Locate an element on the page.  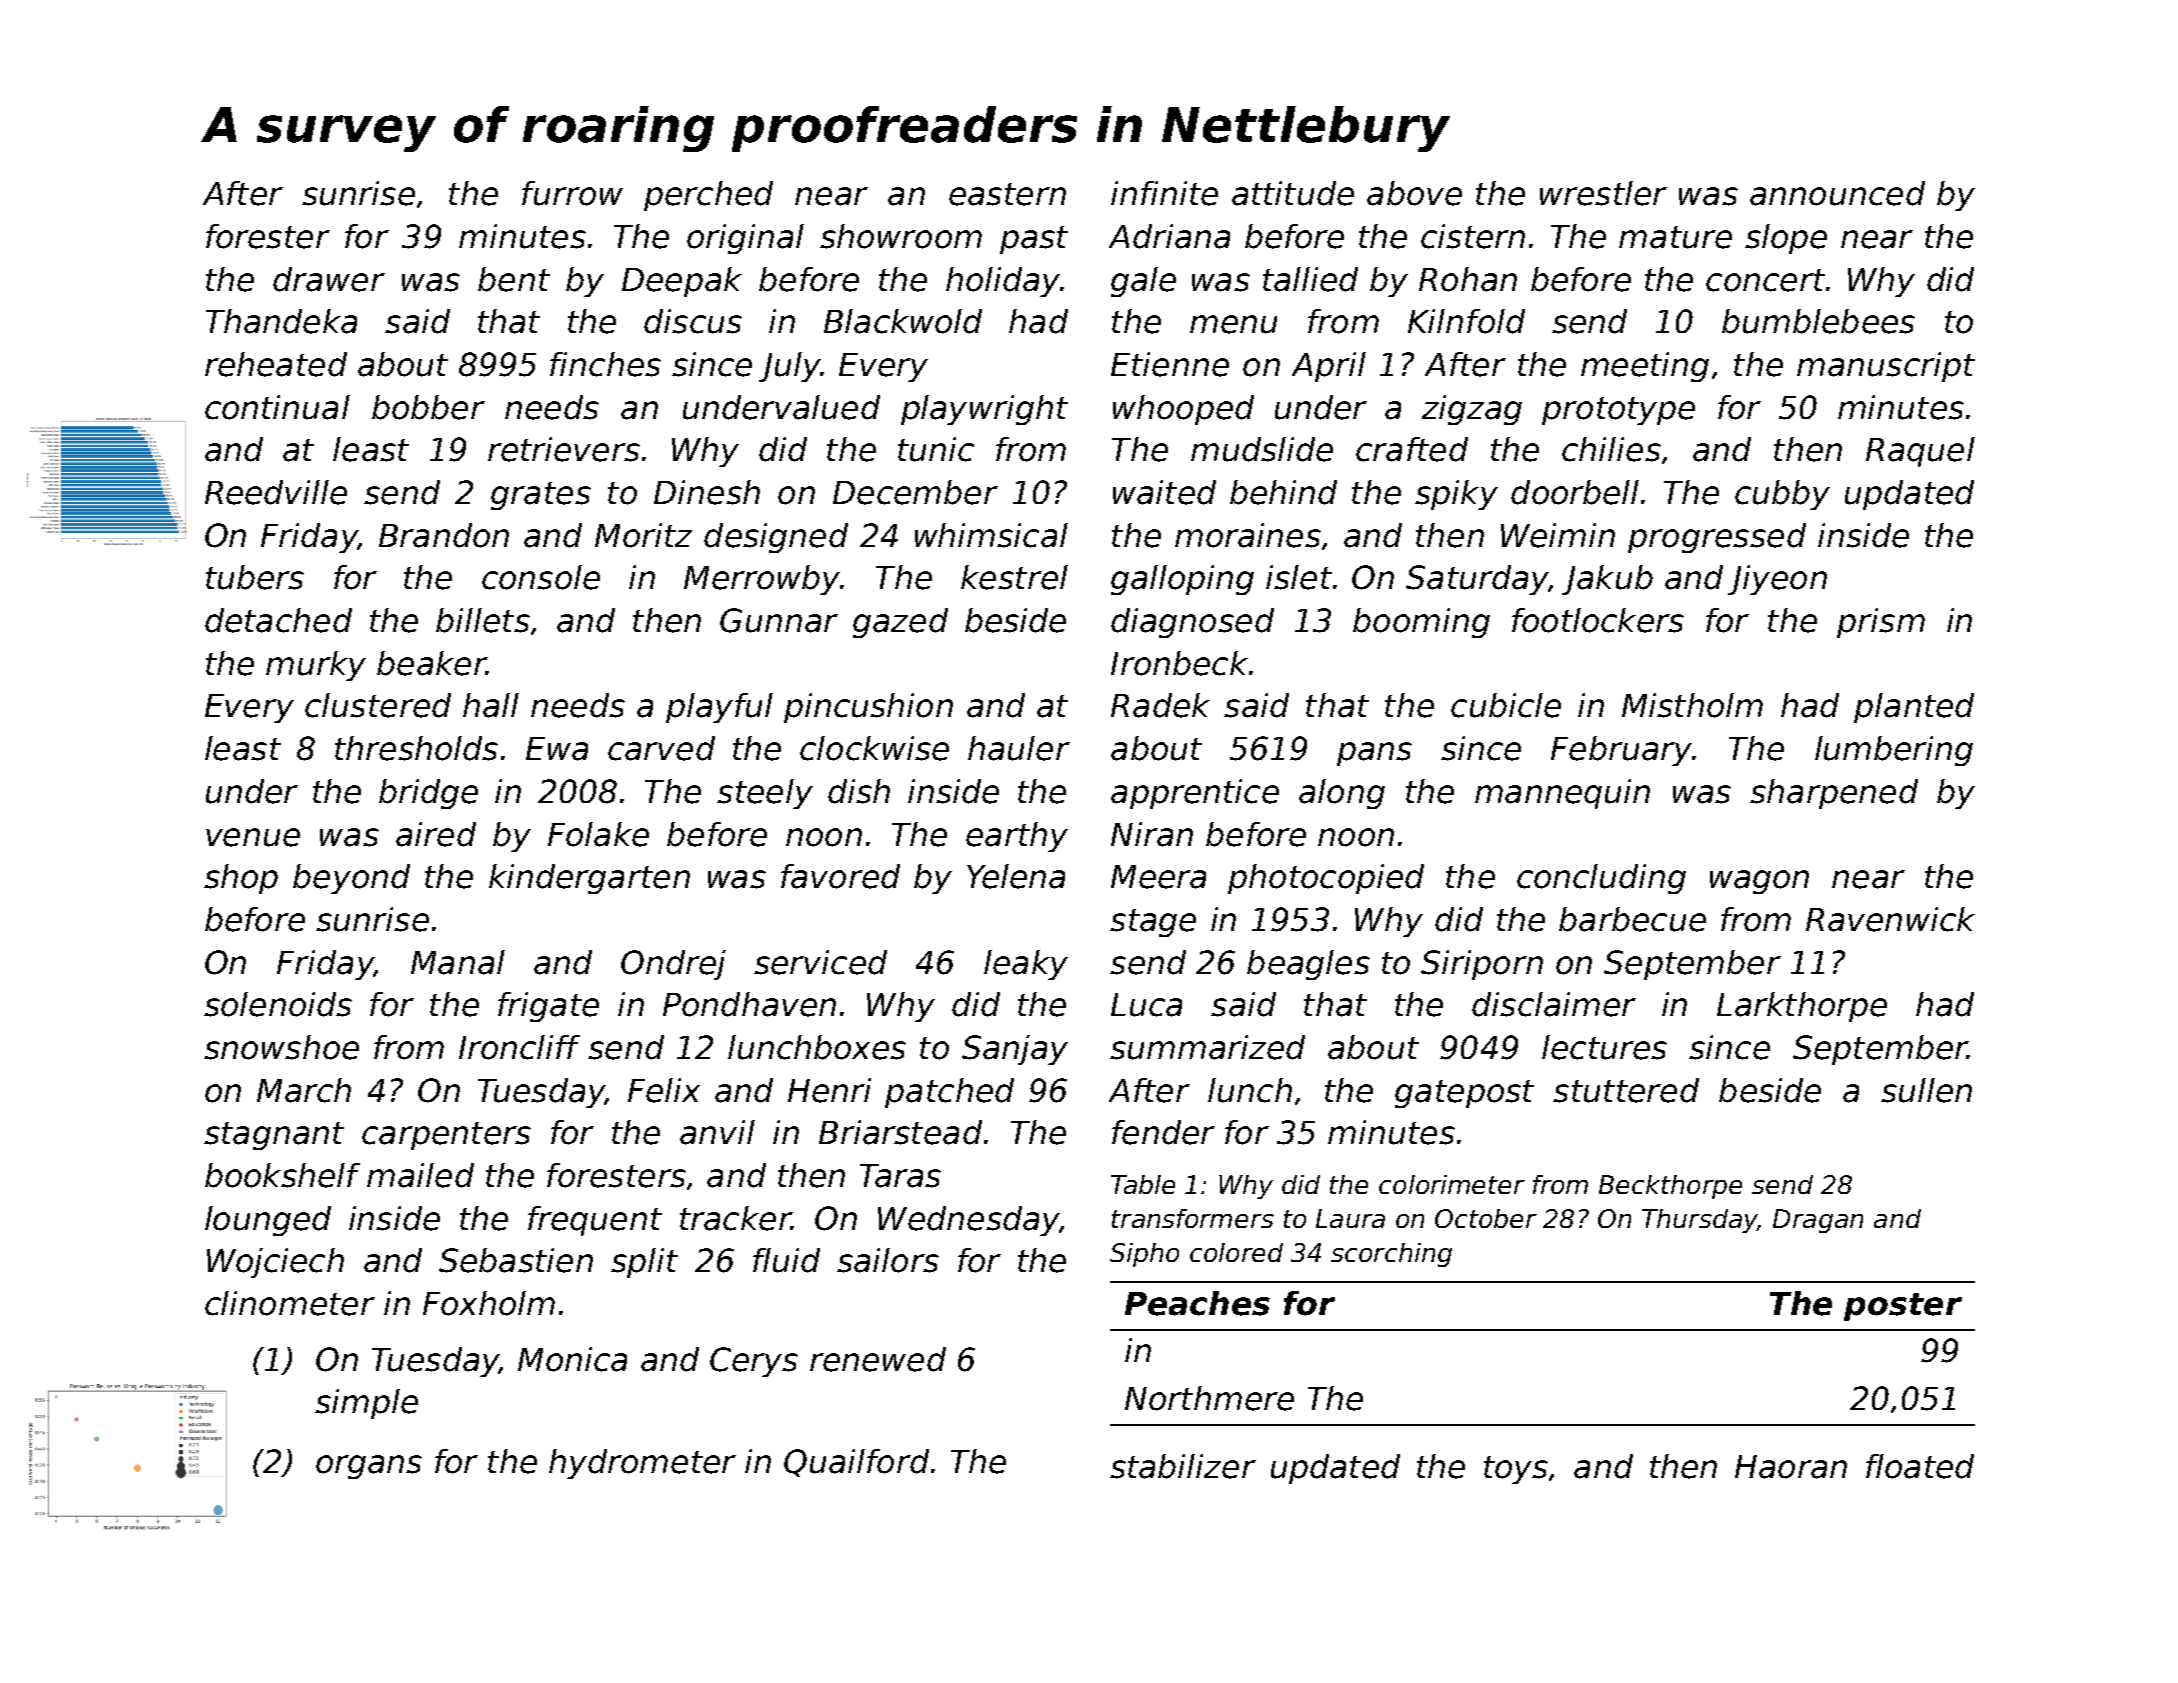
menu is located at coordinates (1233, 324).
